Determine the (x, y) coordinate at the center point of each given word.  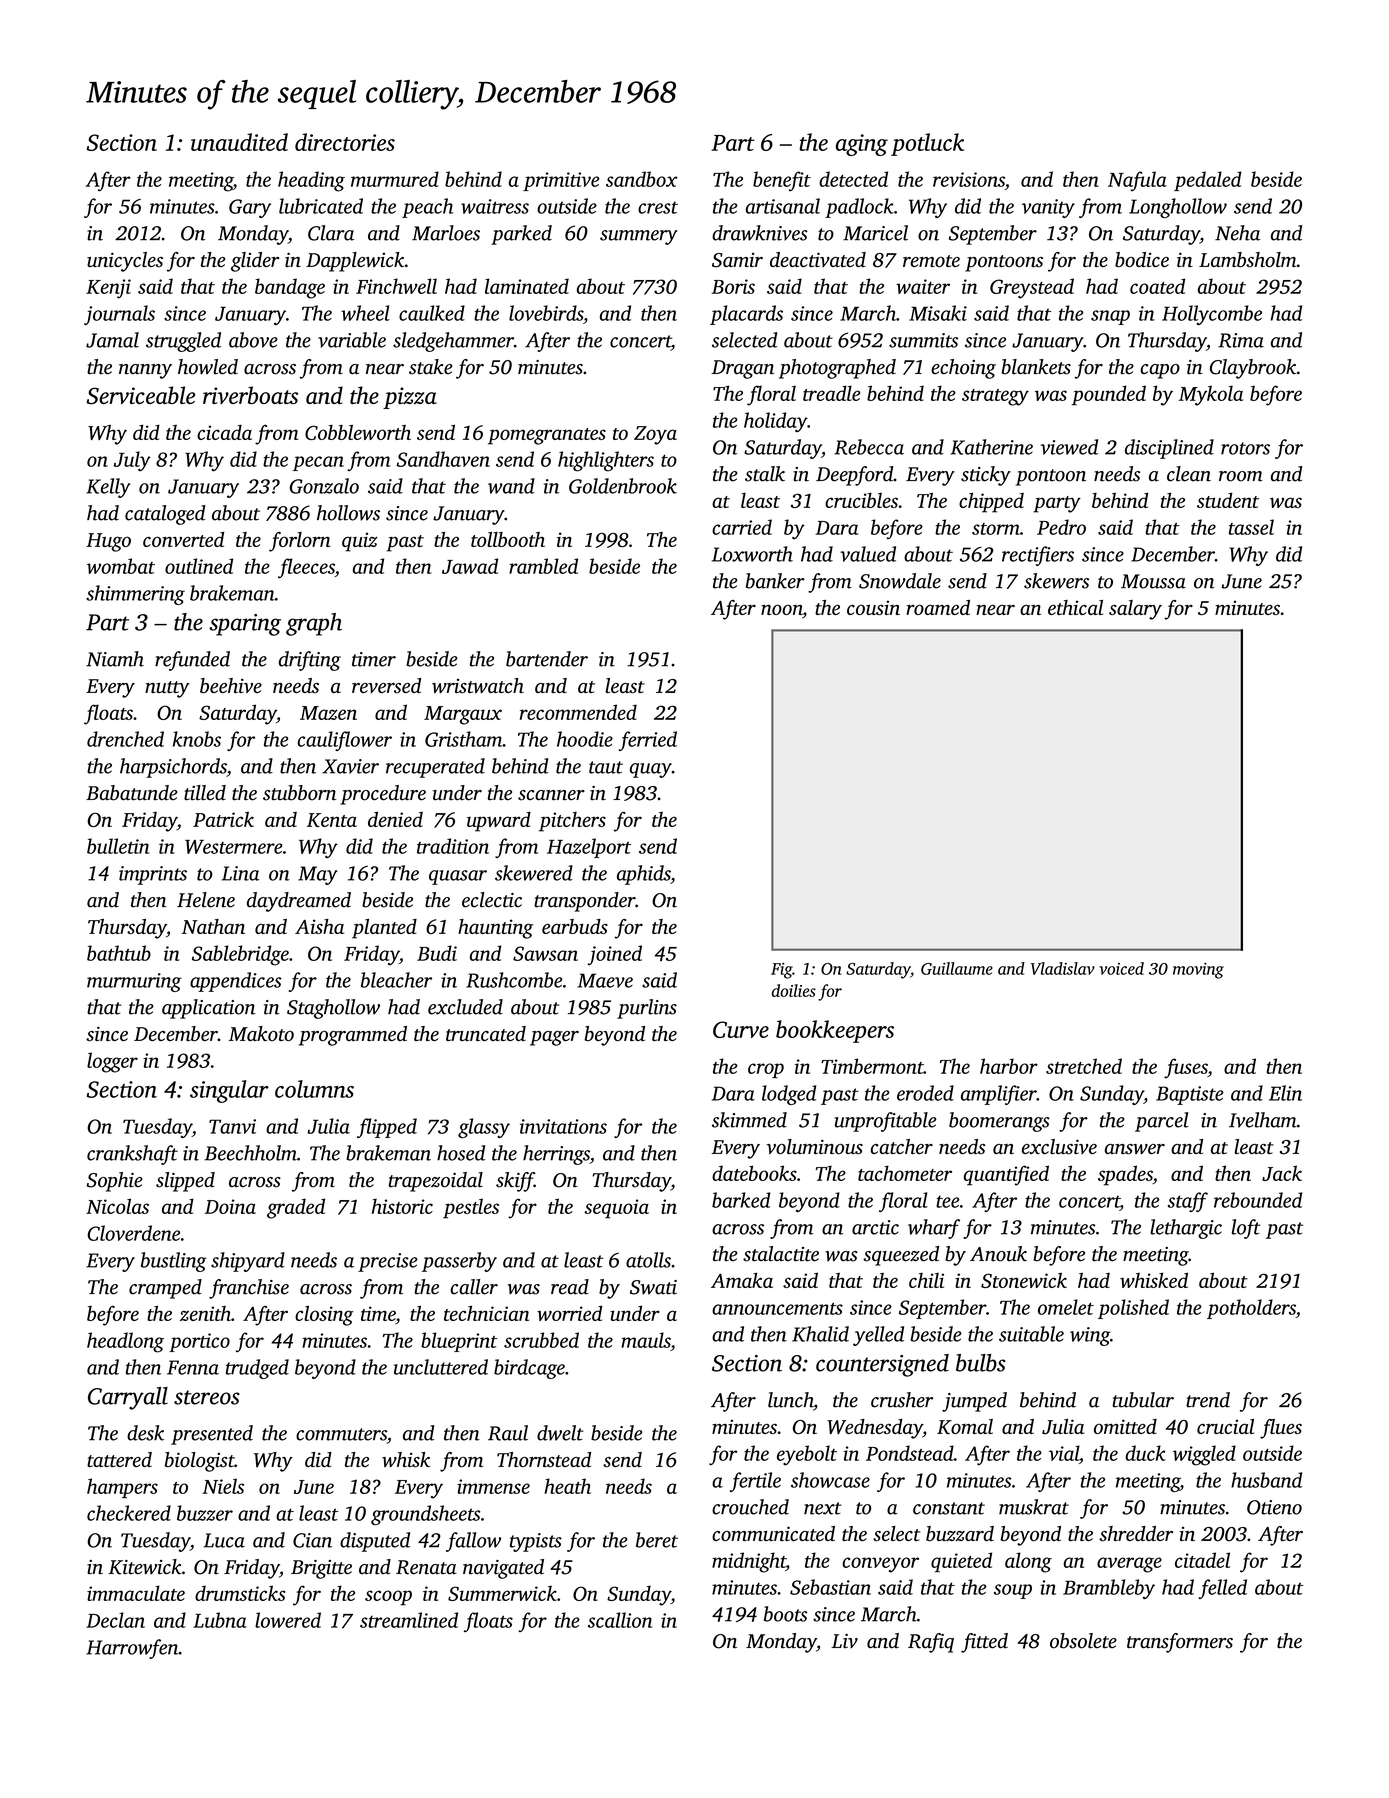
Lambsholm (1248, 260)
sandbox (641, 179)
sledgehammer (453, 342)
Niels (223, 1486)
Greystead (1032, 288)
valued (868, 554)
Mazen (328, 713)
